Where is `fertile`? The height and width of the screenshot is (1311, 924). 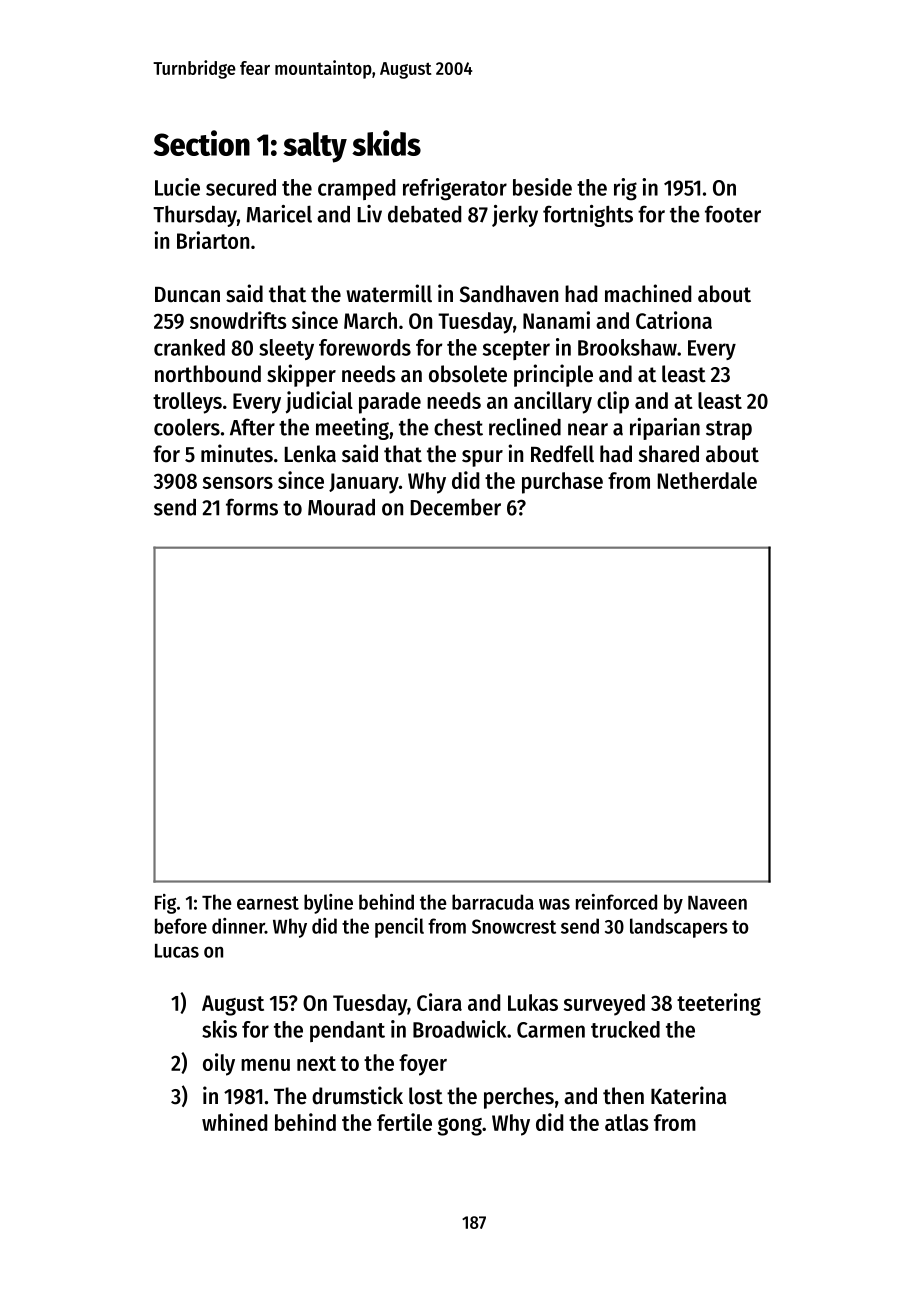
fertile is located at coordinates (404, 1122).
